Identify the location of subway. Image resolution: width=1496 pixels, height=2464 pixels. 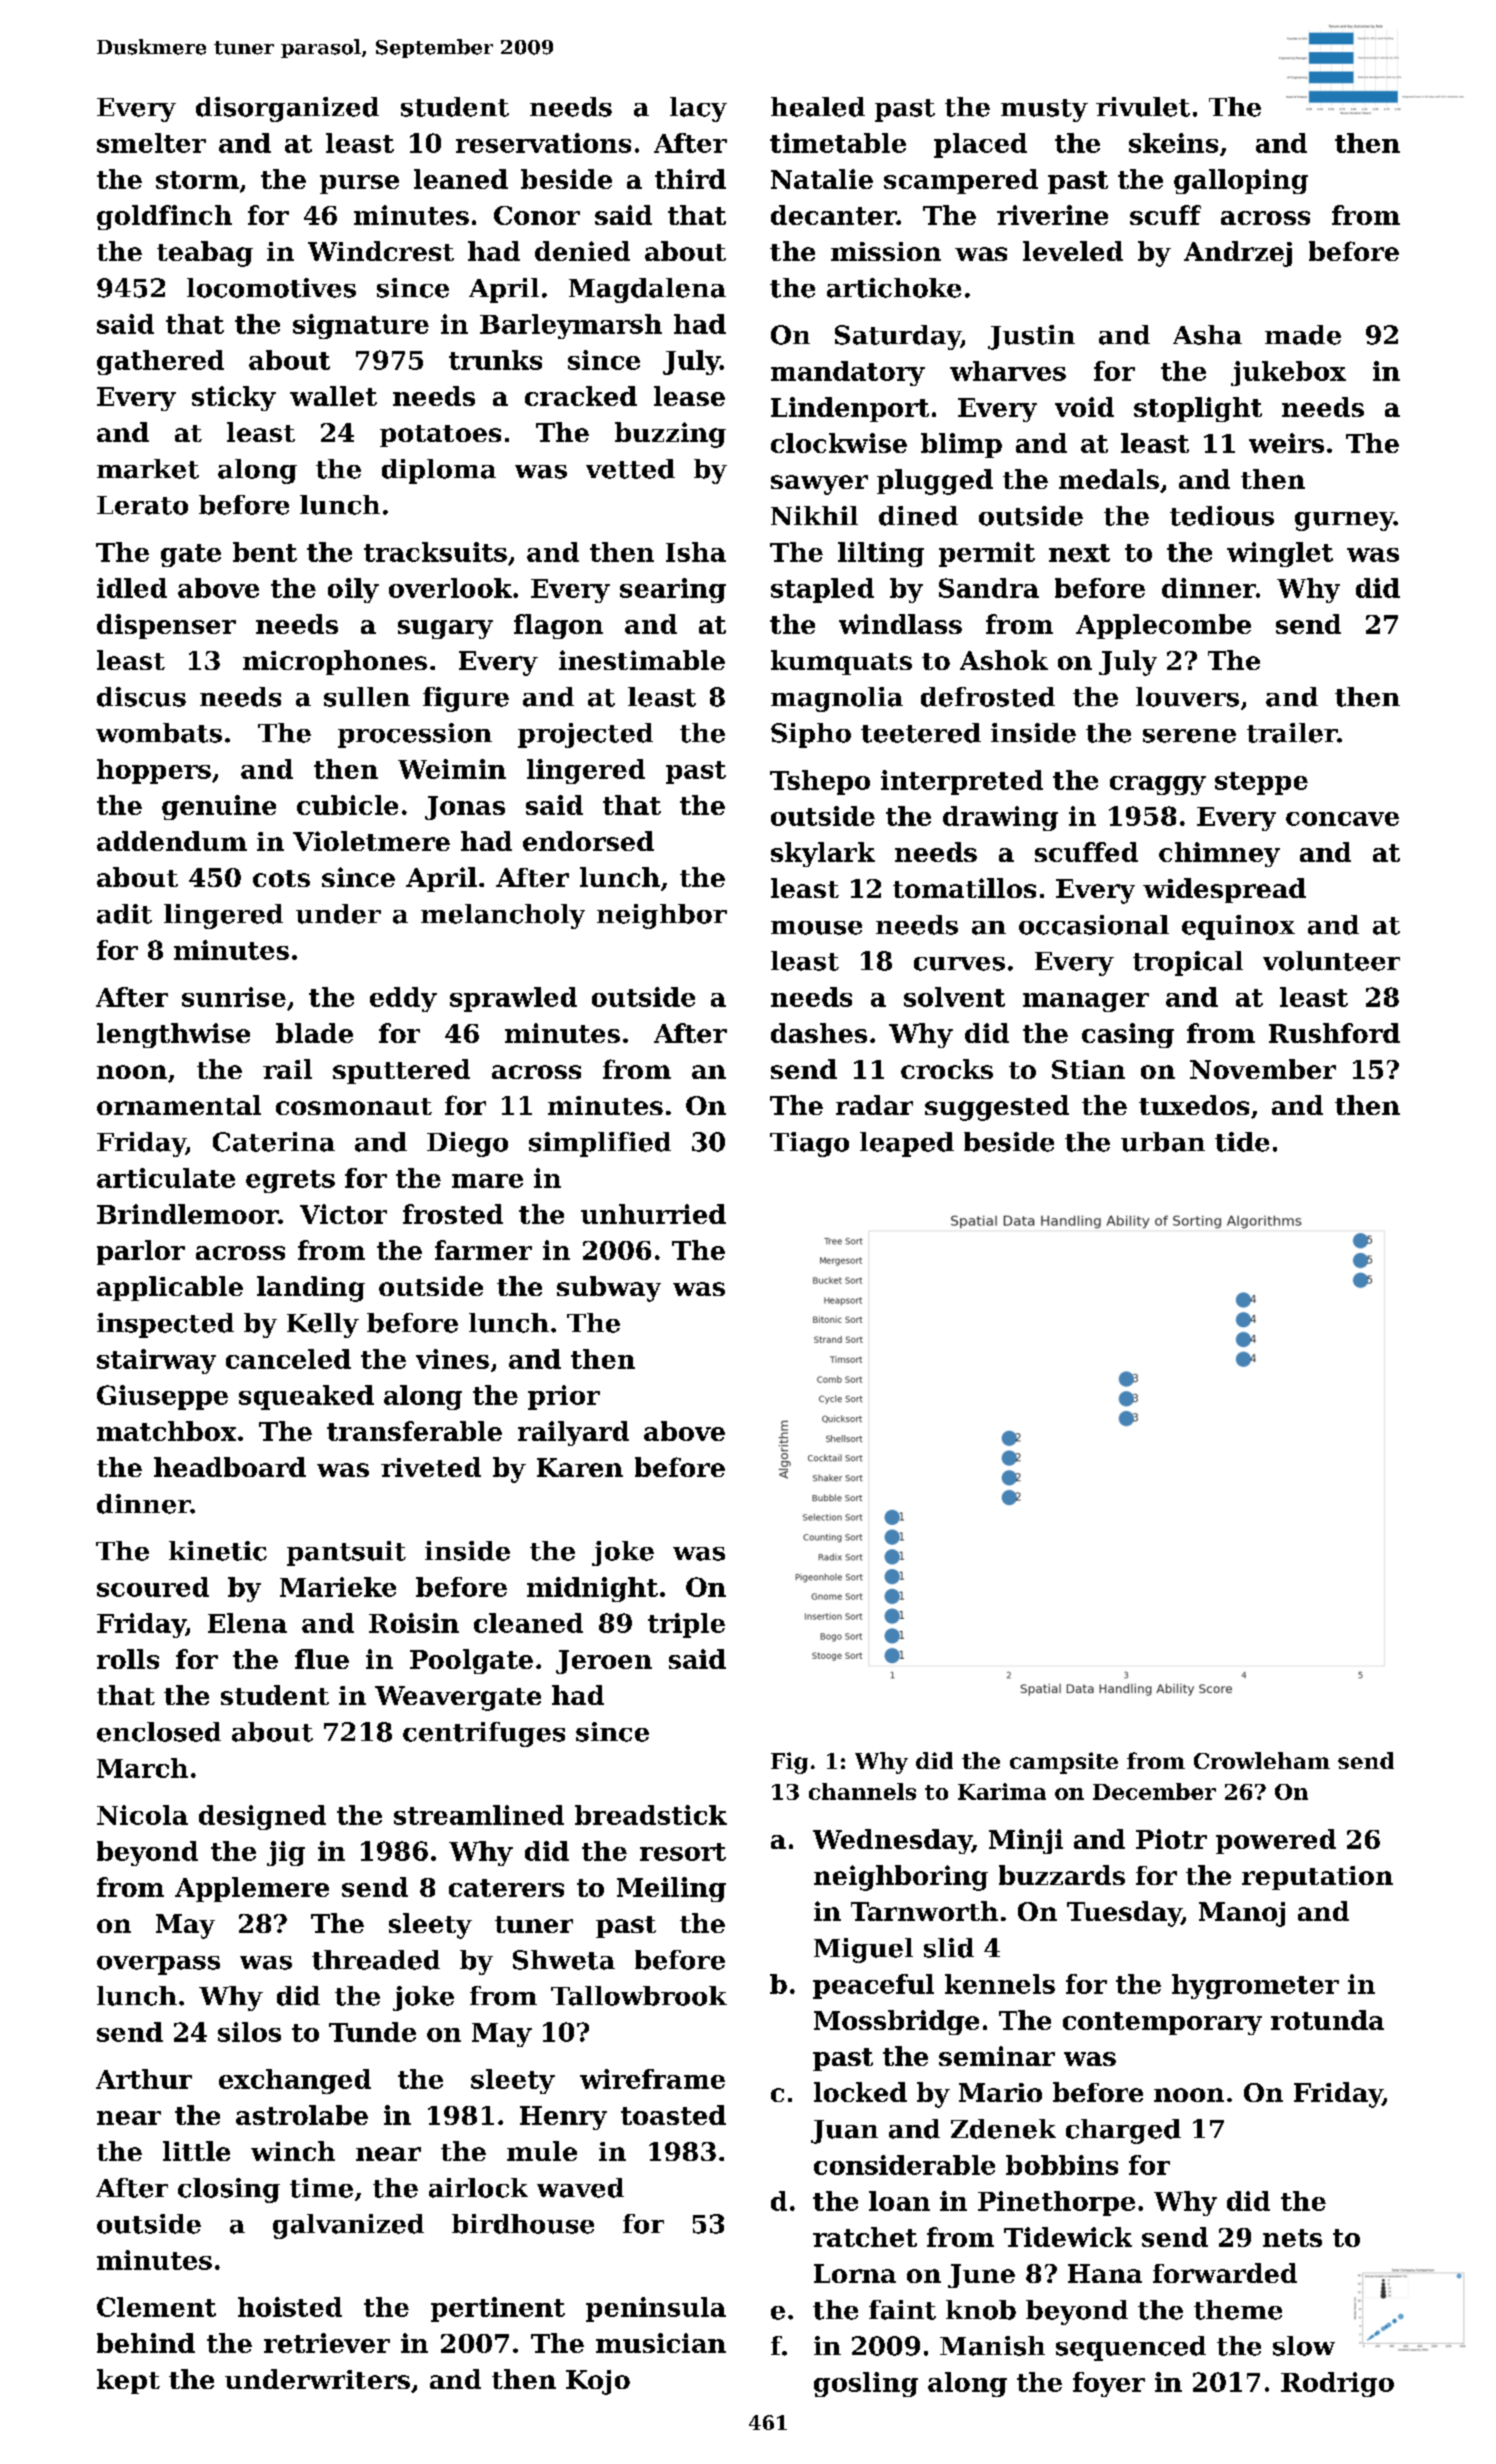
(609, 1289).
